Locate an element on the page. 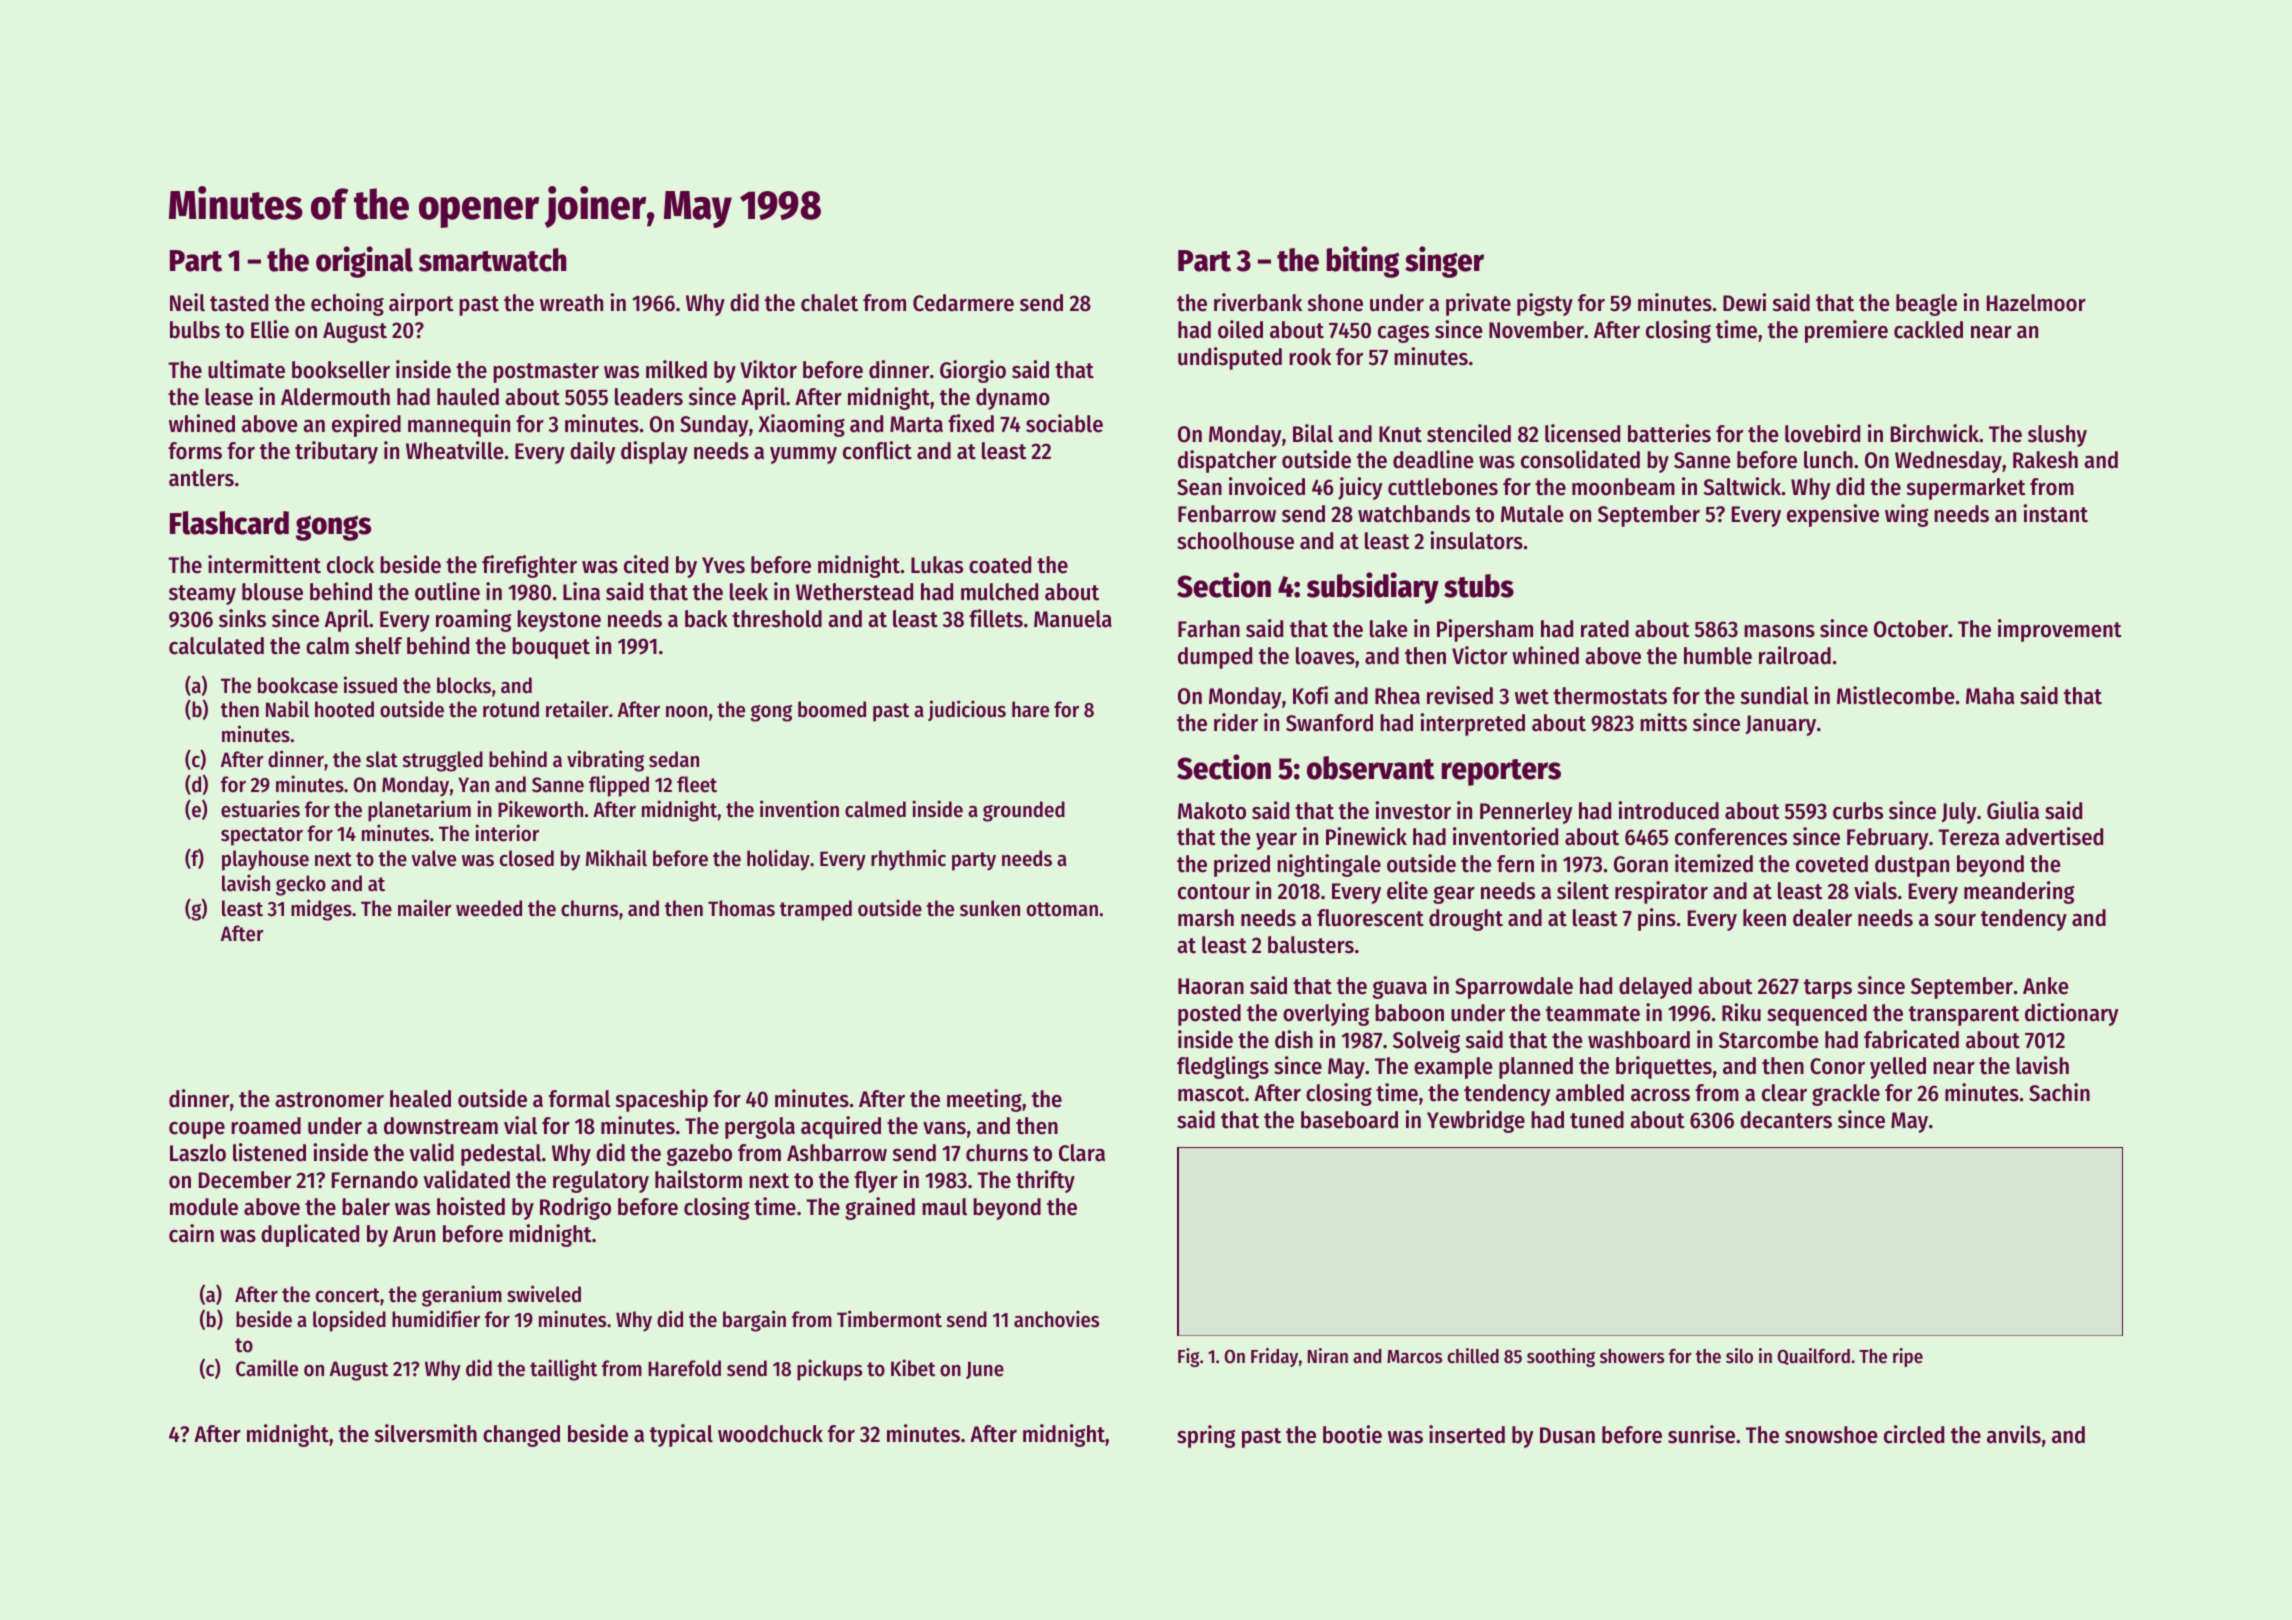  Tereza is located at coordinates (1968, 837).
